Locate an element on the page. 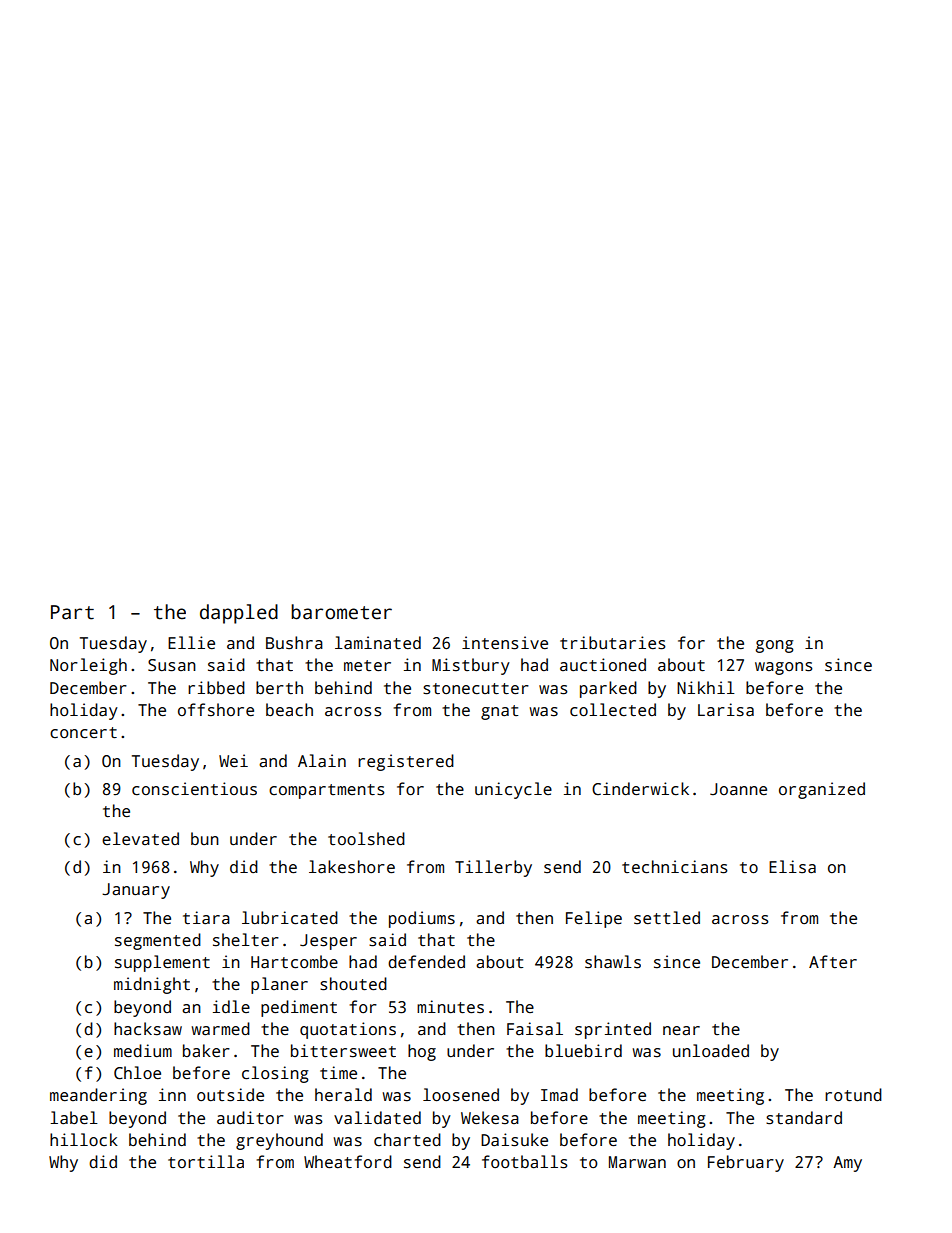 The width and height of the image is (952, 1233). intensive is located at coordinates (505, 643).
